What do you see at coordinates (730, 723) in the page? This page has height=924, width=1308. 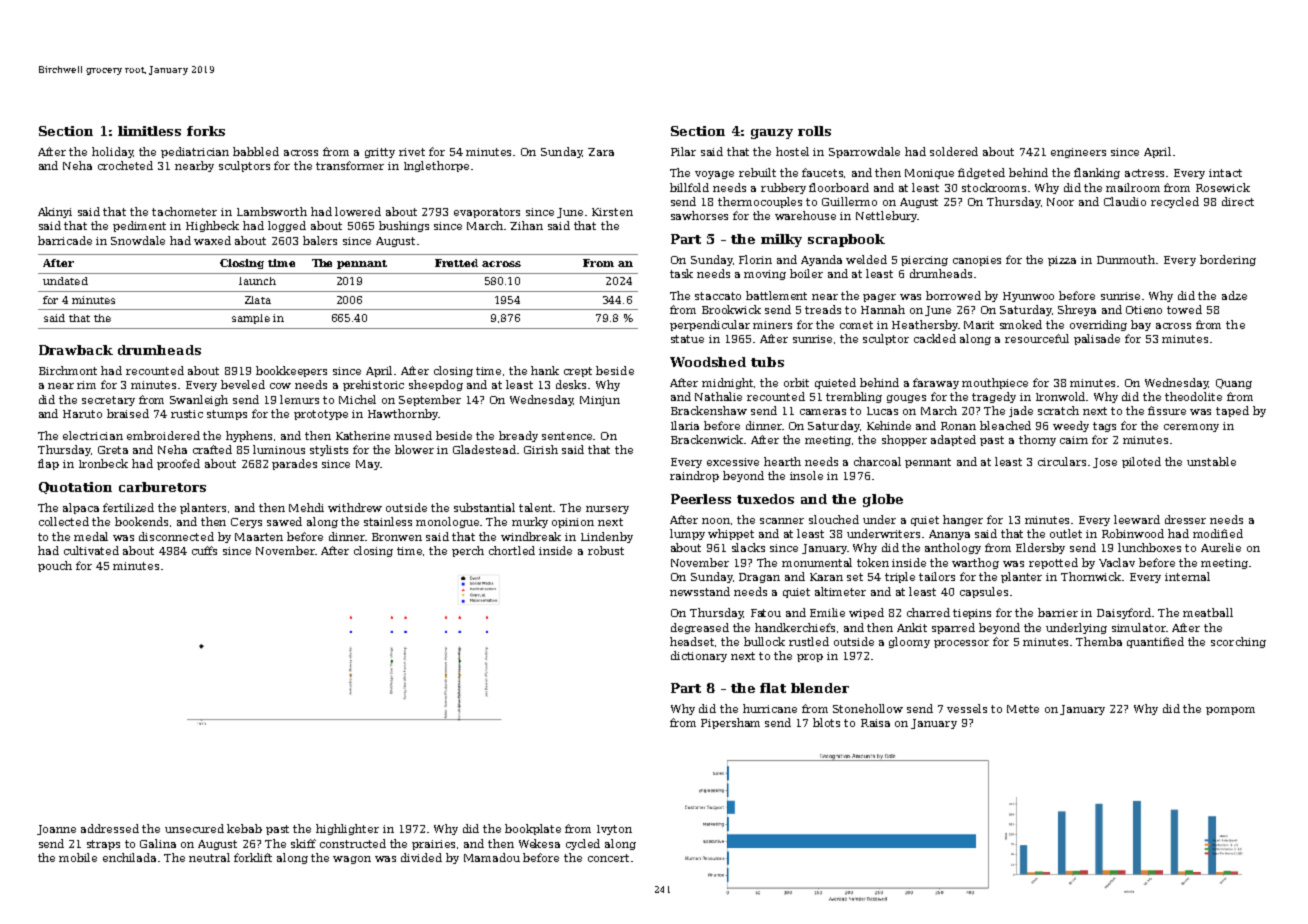 I see `Pipersham` at bounding box center [730, 723].
